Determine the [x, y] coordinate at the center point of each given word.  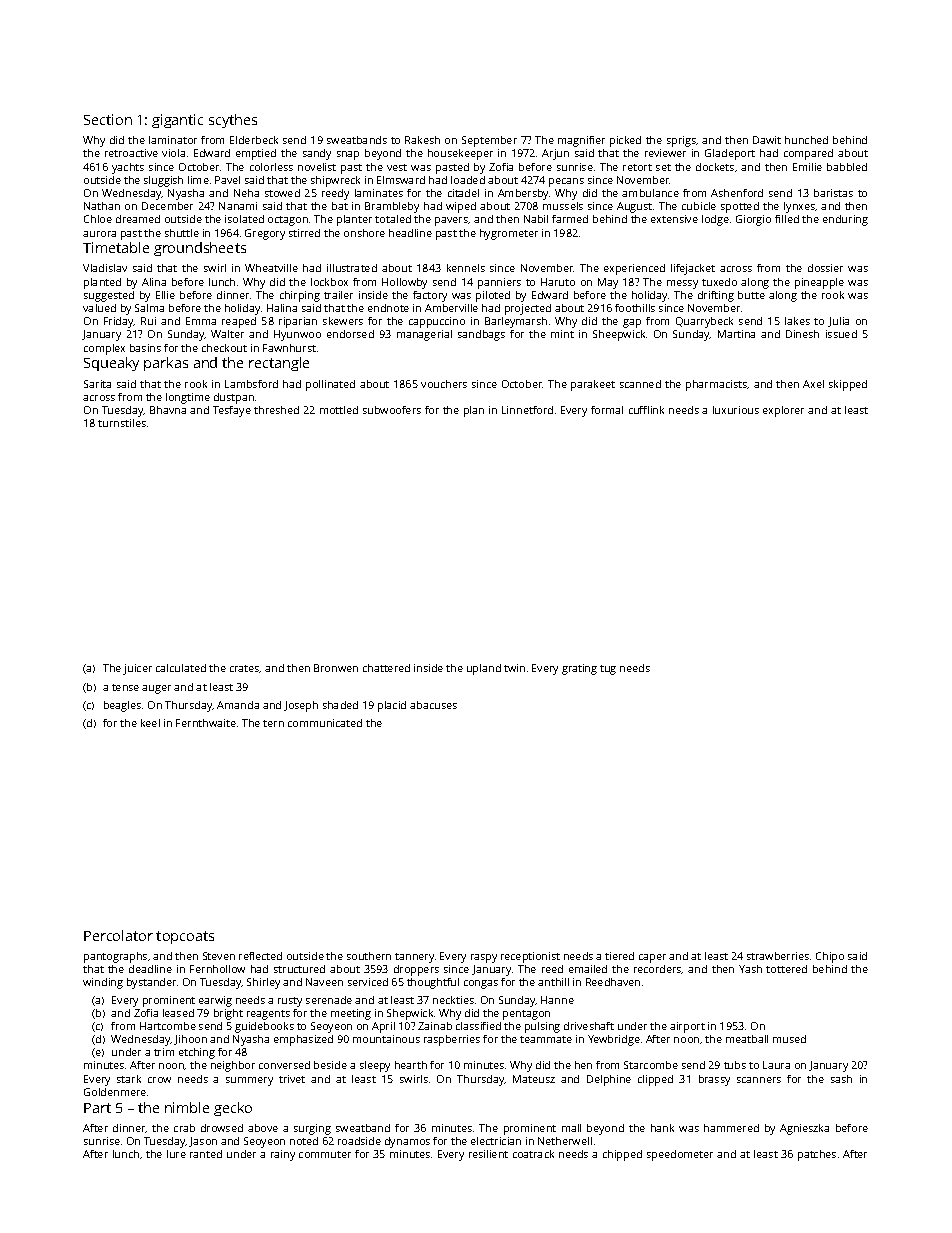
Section [108, 119]
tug [608, 670]
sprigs [681, 141]
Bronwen [336, 668]
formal [607, 410]
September [489, 141]
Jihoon [190, 1040]
